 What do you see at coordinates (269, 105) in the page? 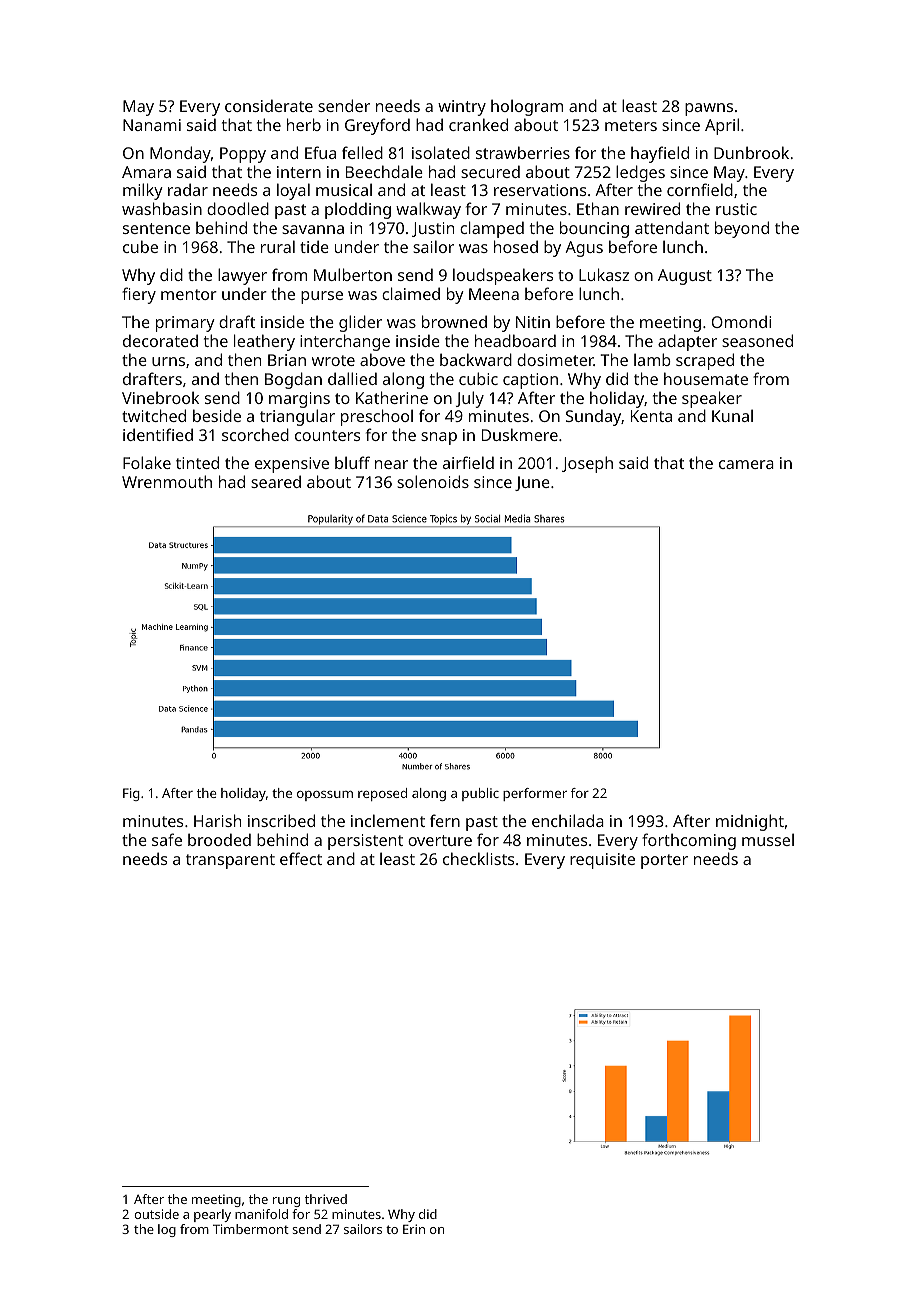
I see `considerate` at bounding box center [269, 105].
